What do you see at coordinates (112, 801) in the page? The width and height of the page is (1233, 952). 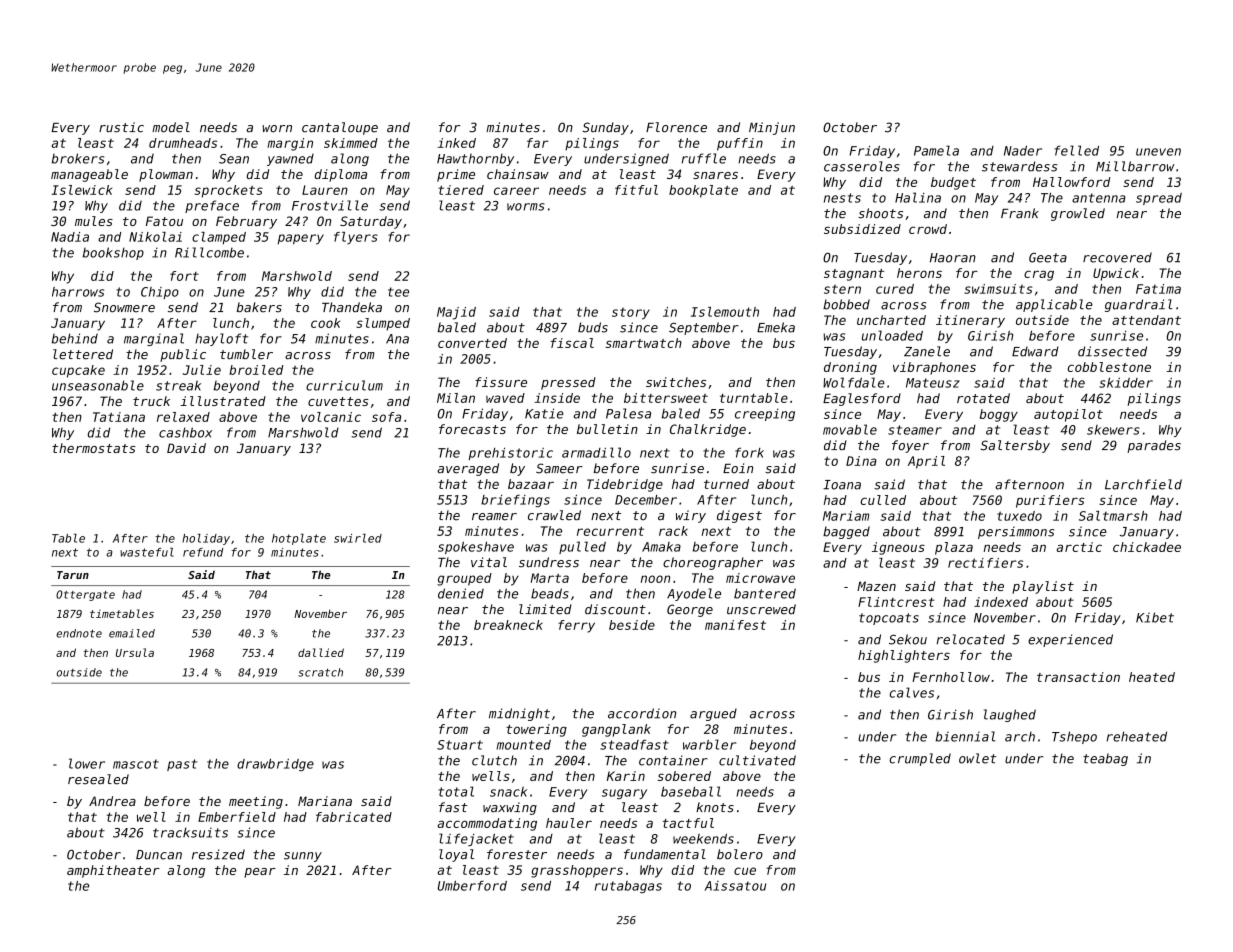 I see `Andrea` at bounding box center [112, 801].
